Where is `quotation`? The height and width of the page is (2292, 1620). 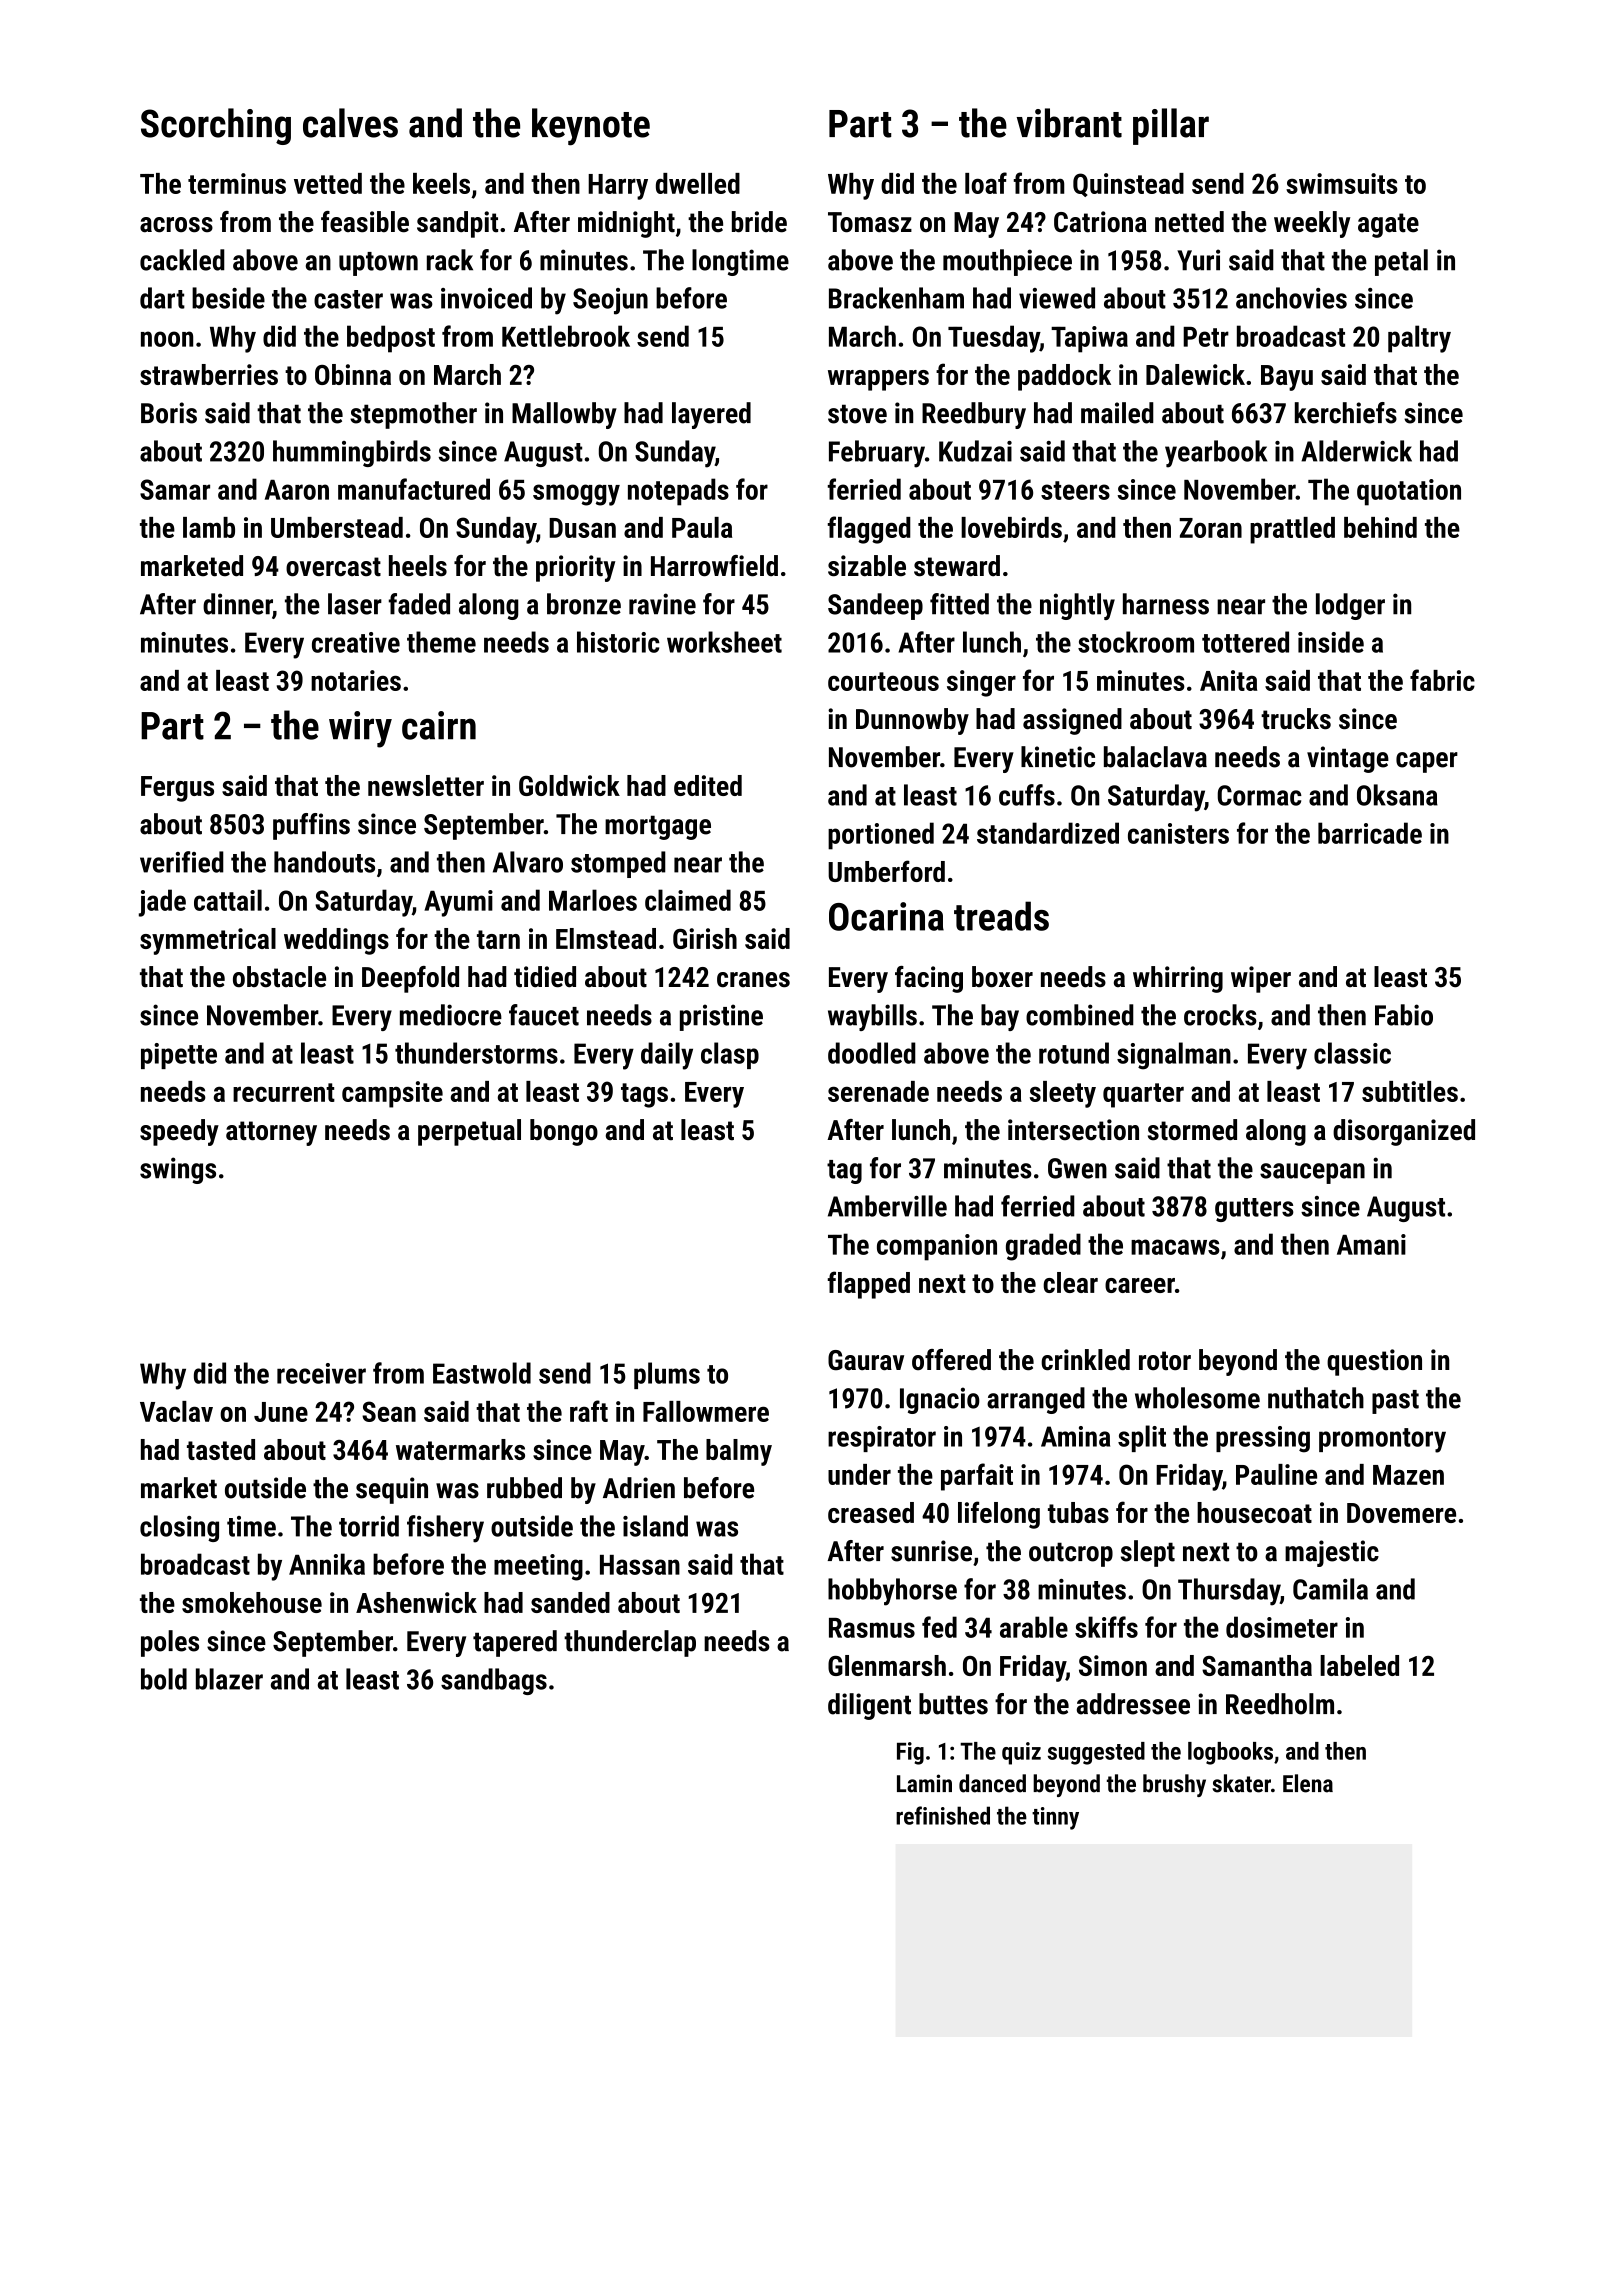
quotation is located at coordinates (1409, 492).
